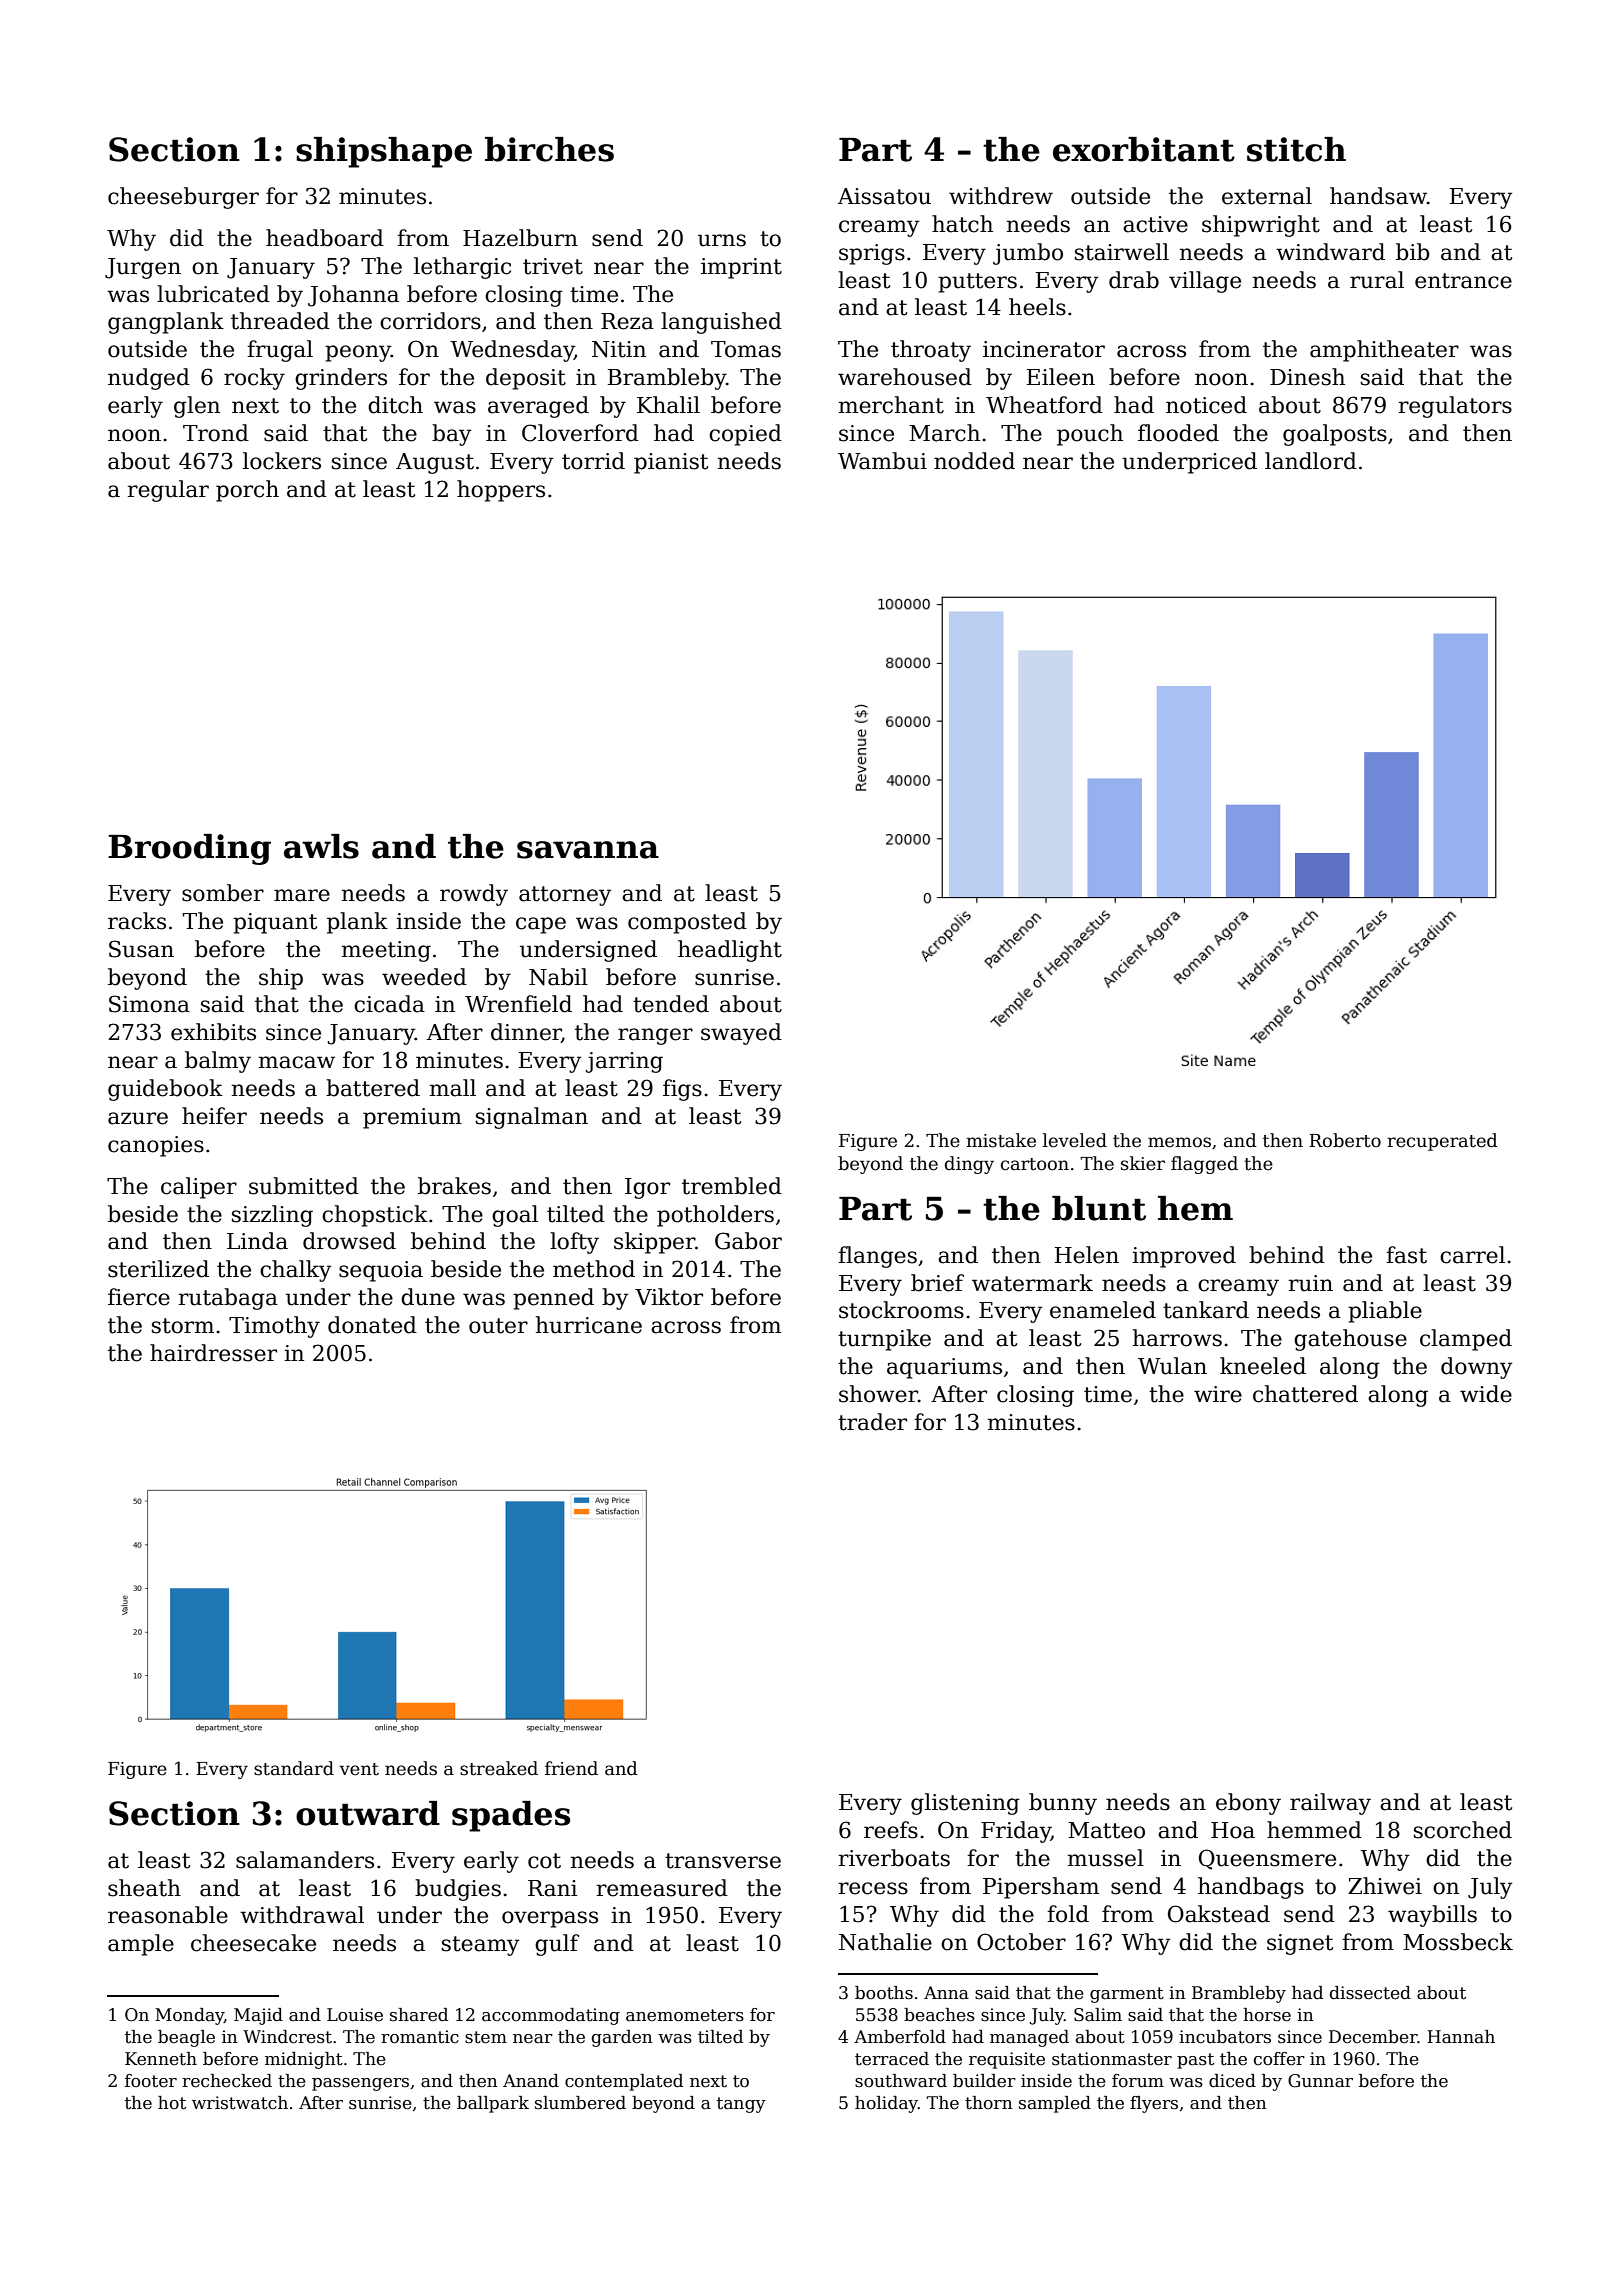  I want to click on cot, so click(544, 1861).
